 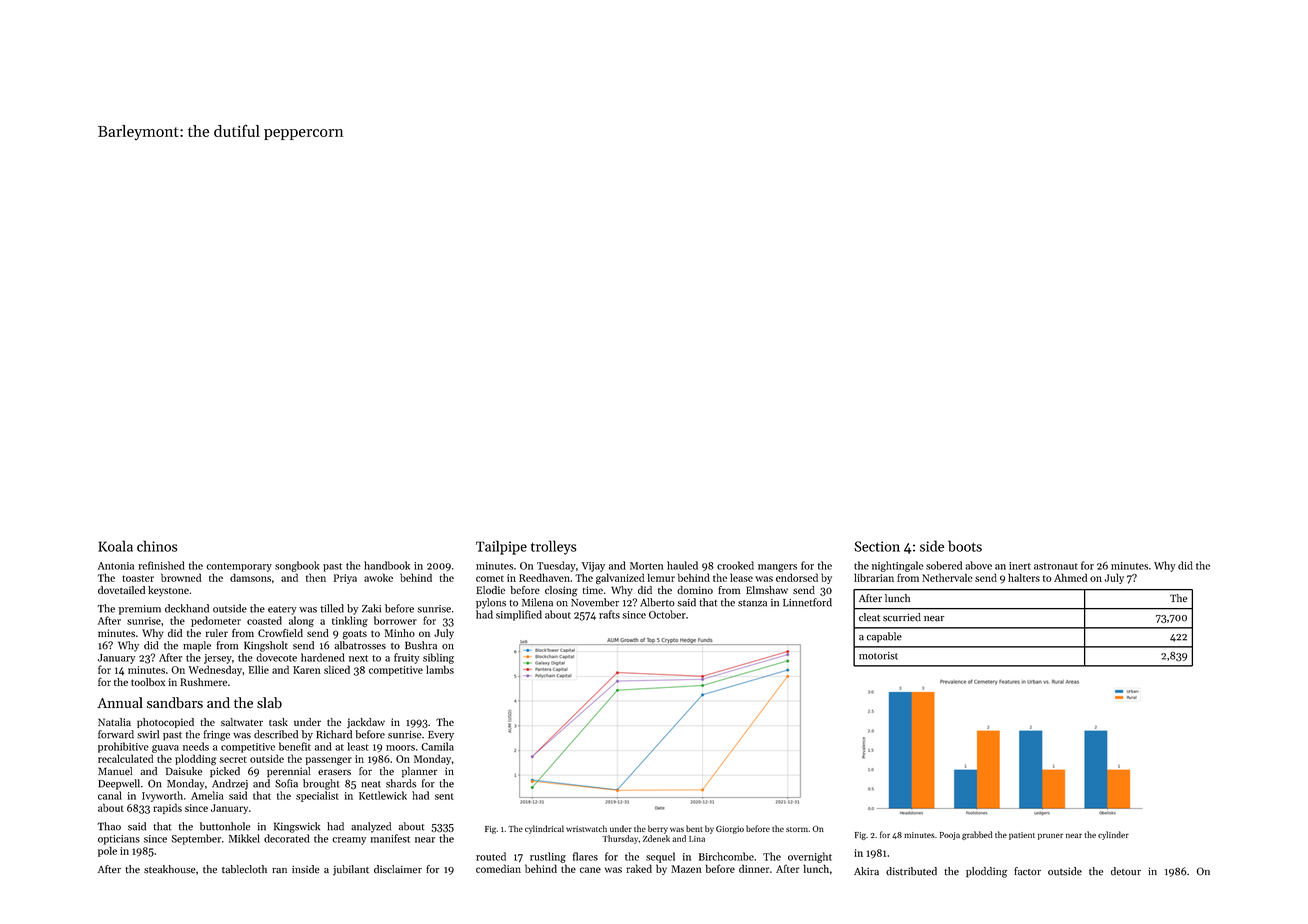 I want to click on Ahmed, so click(x=1070, y=577).
